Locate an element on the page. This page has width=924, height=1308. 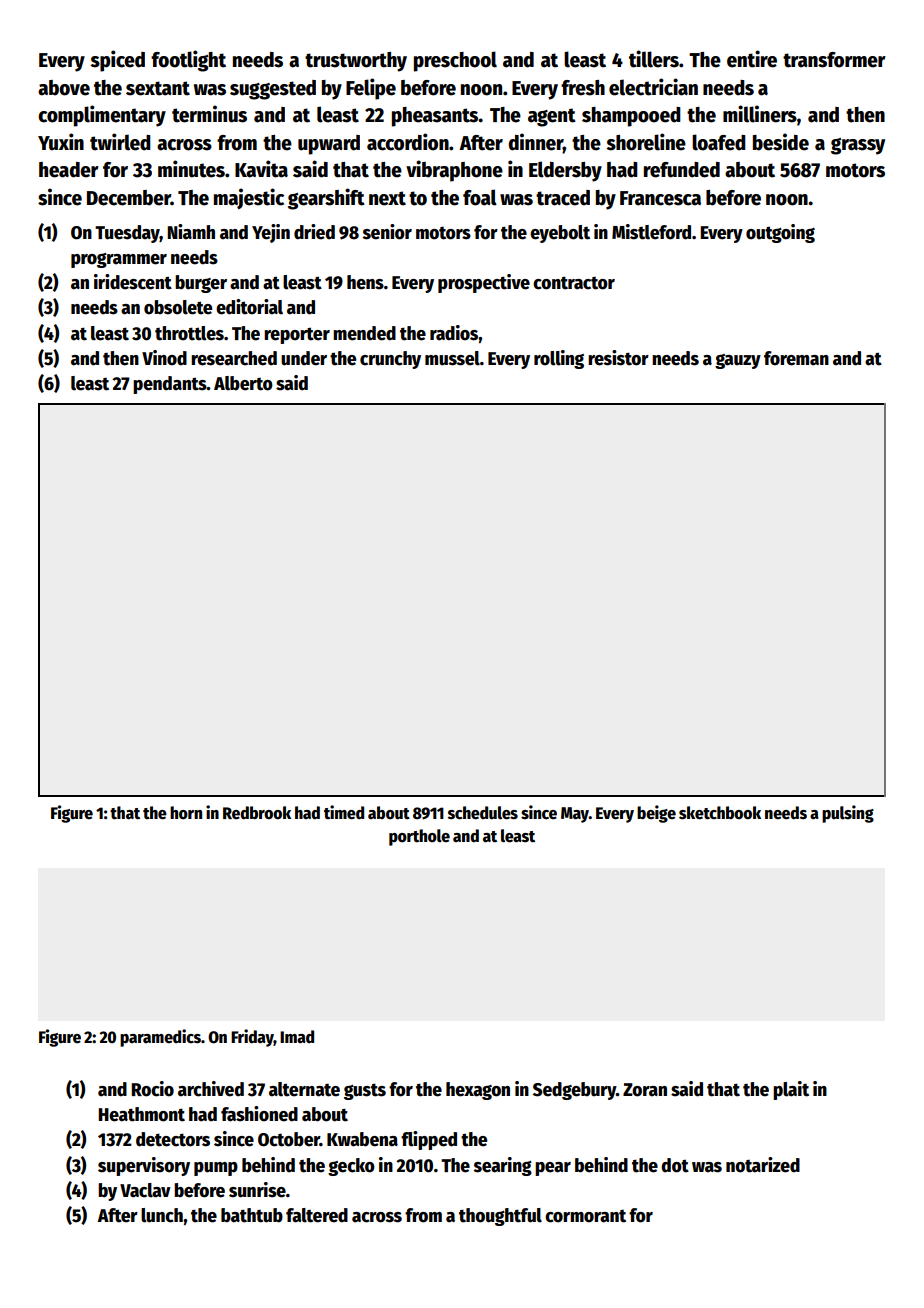
transformer is located at coordinates (834, 60).
